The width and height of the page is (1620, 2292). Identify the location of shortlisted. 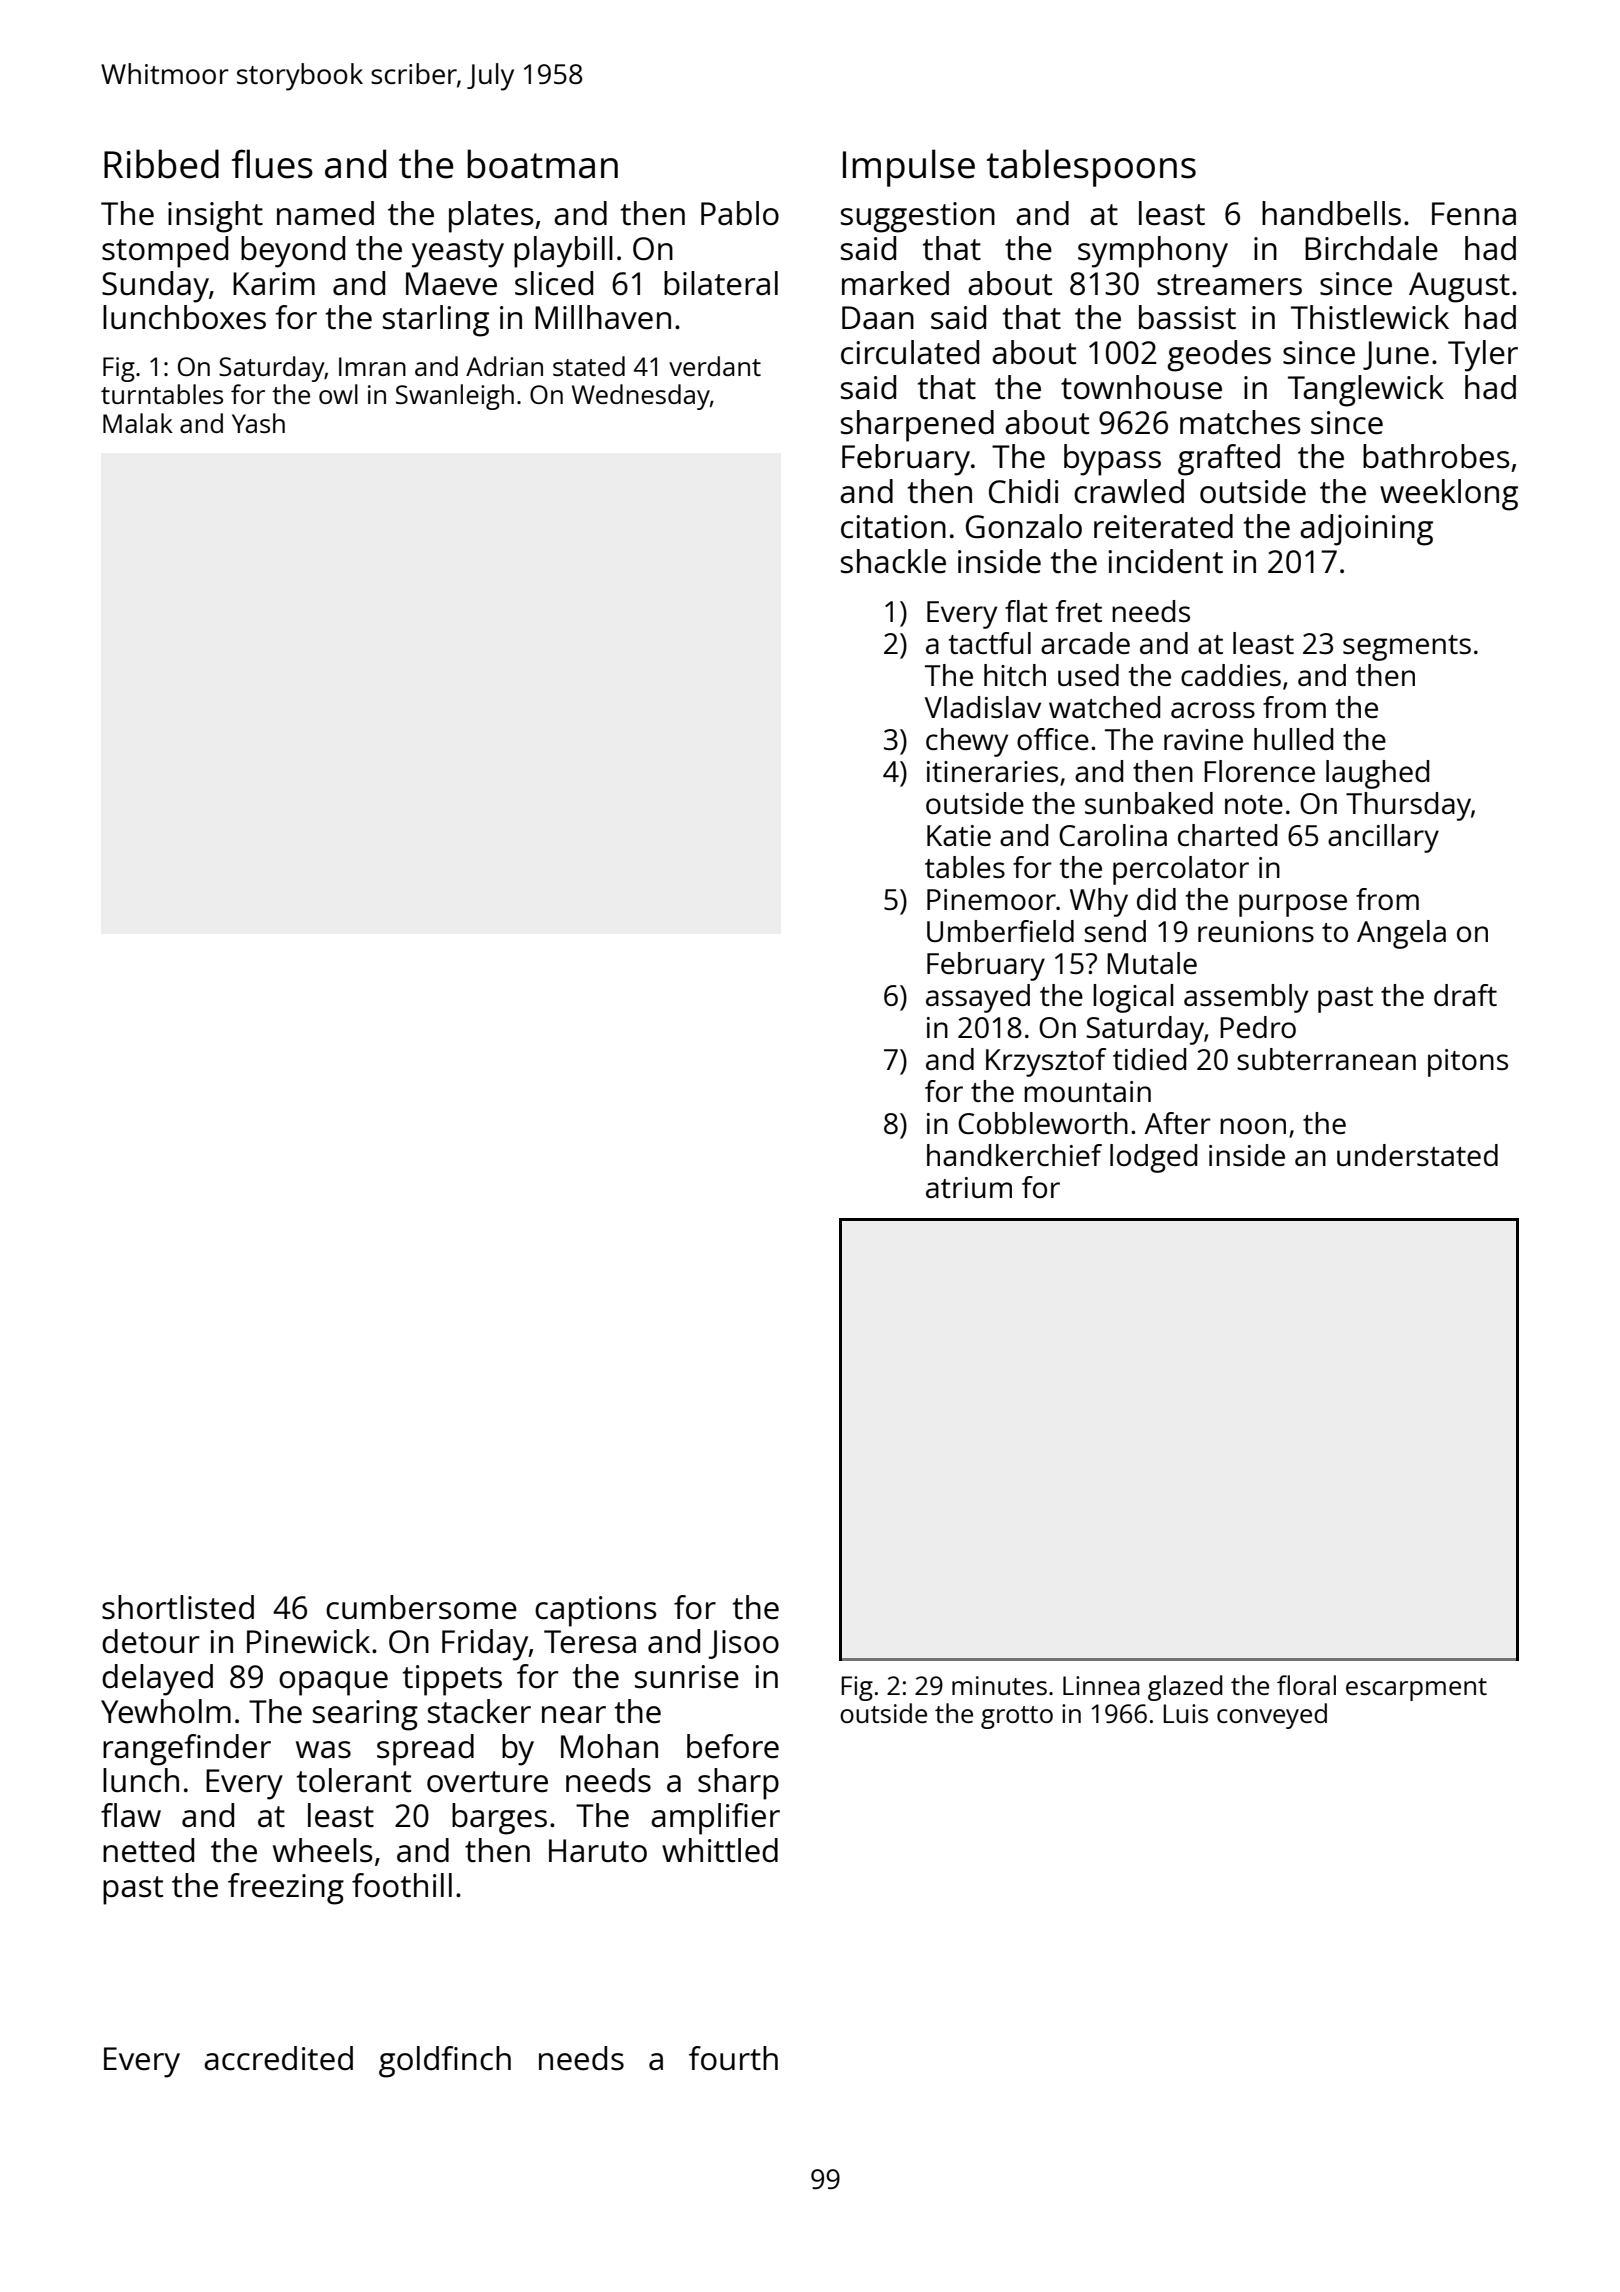
(178, 1607).
